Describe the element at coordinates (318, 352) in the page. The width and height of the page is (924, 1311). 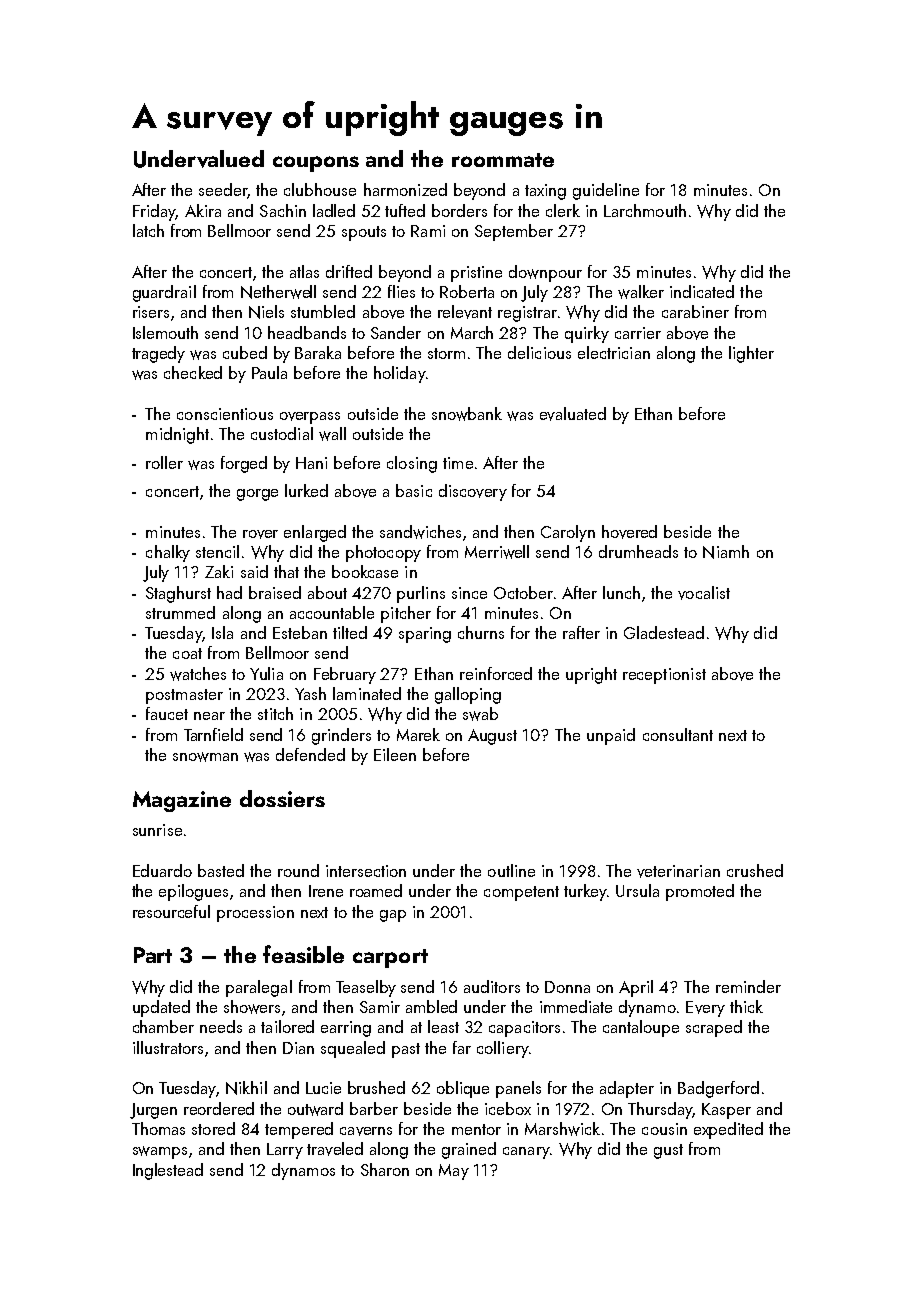
I see `Baraka` at that location.
